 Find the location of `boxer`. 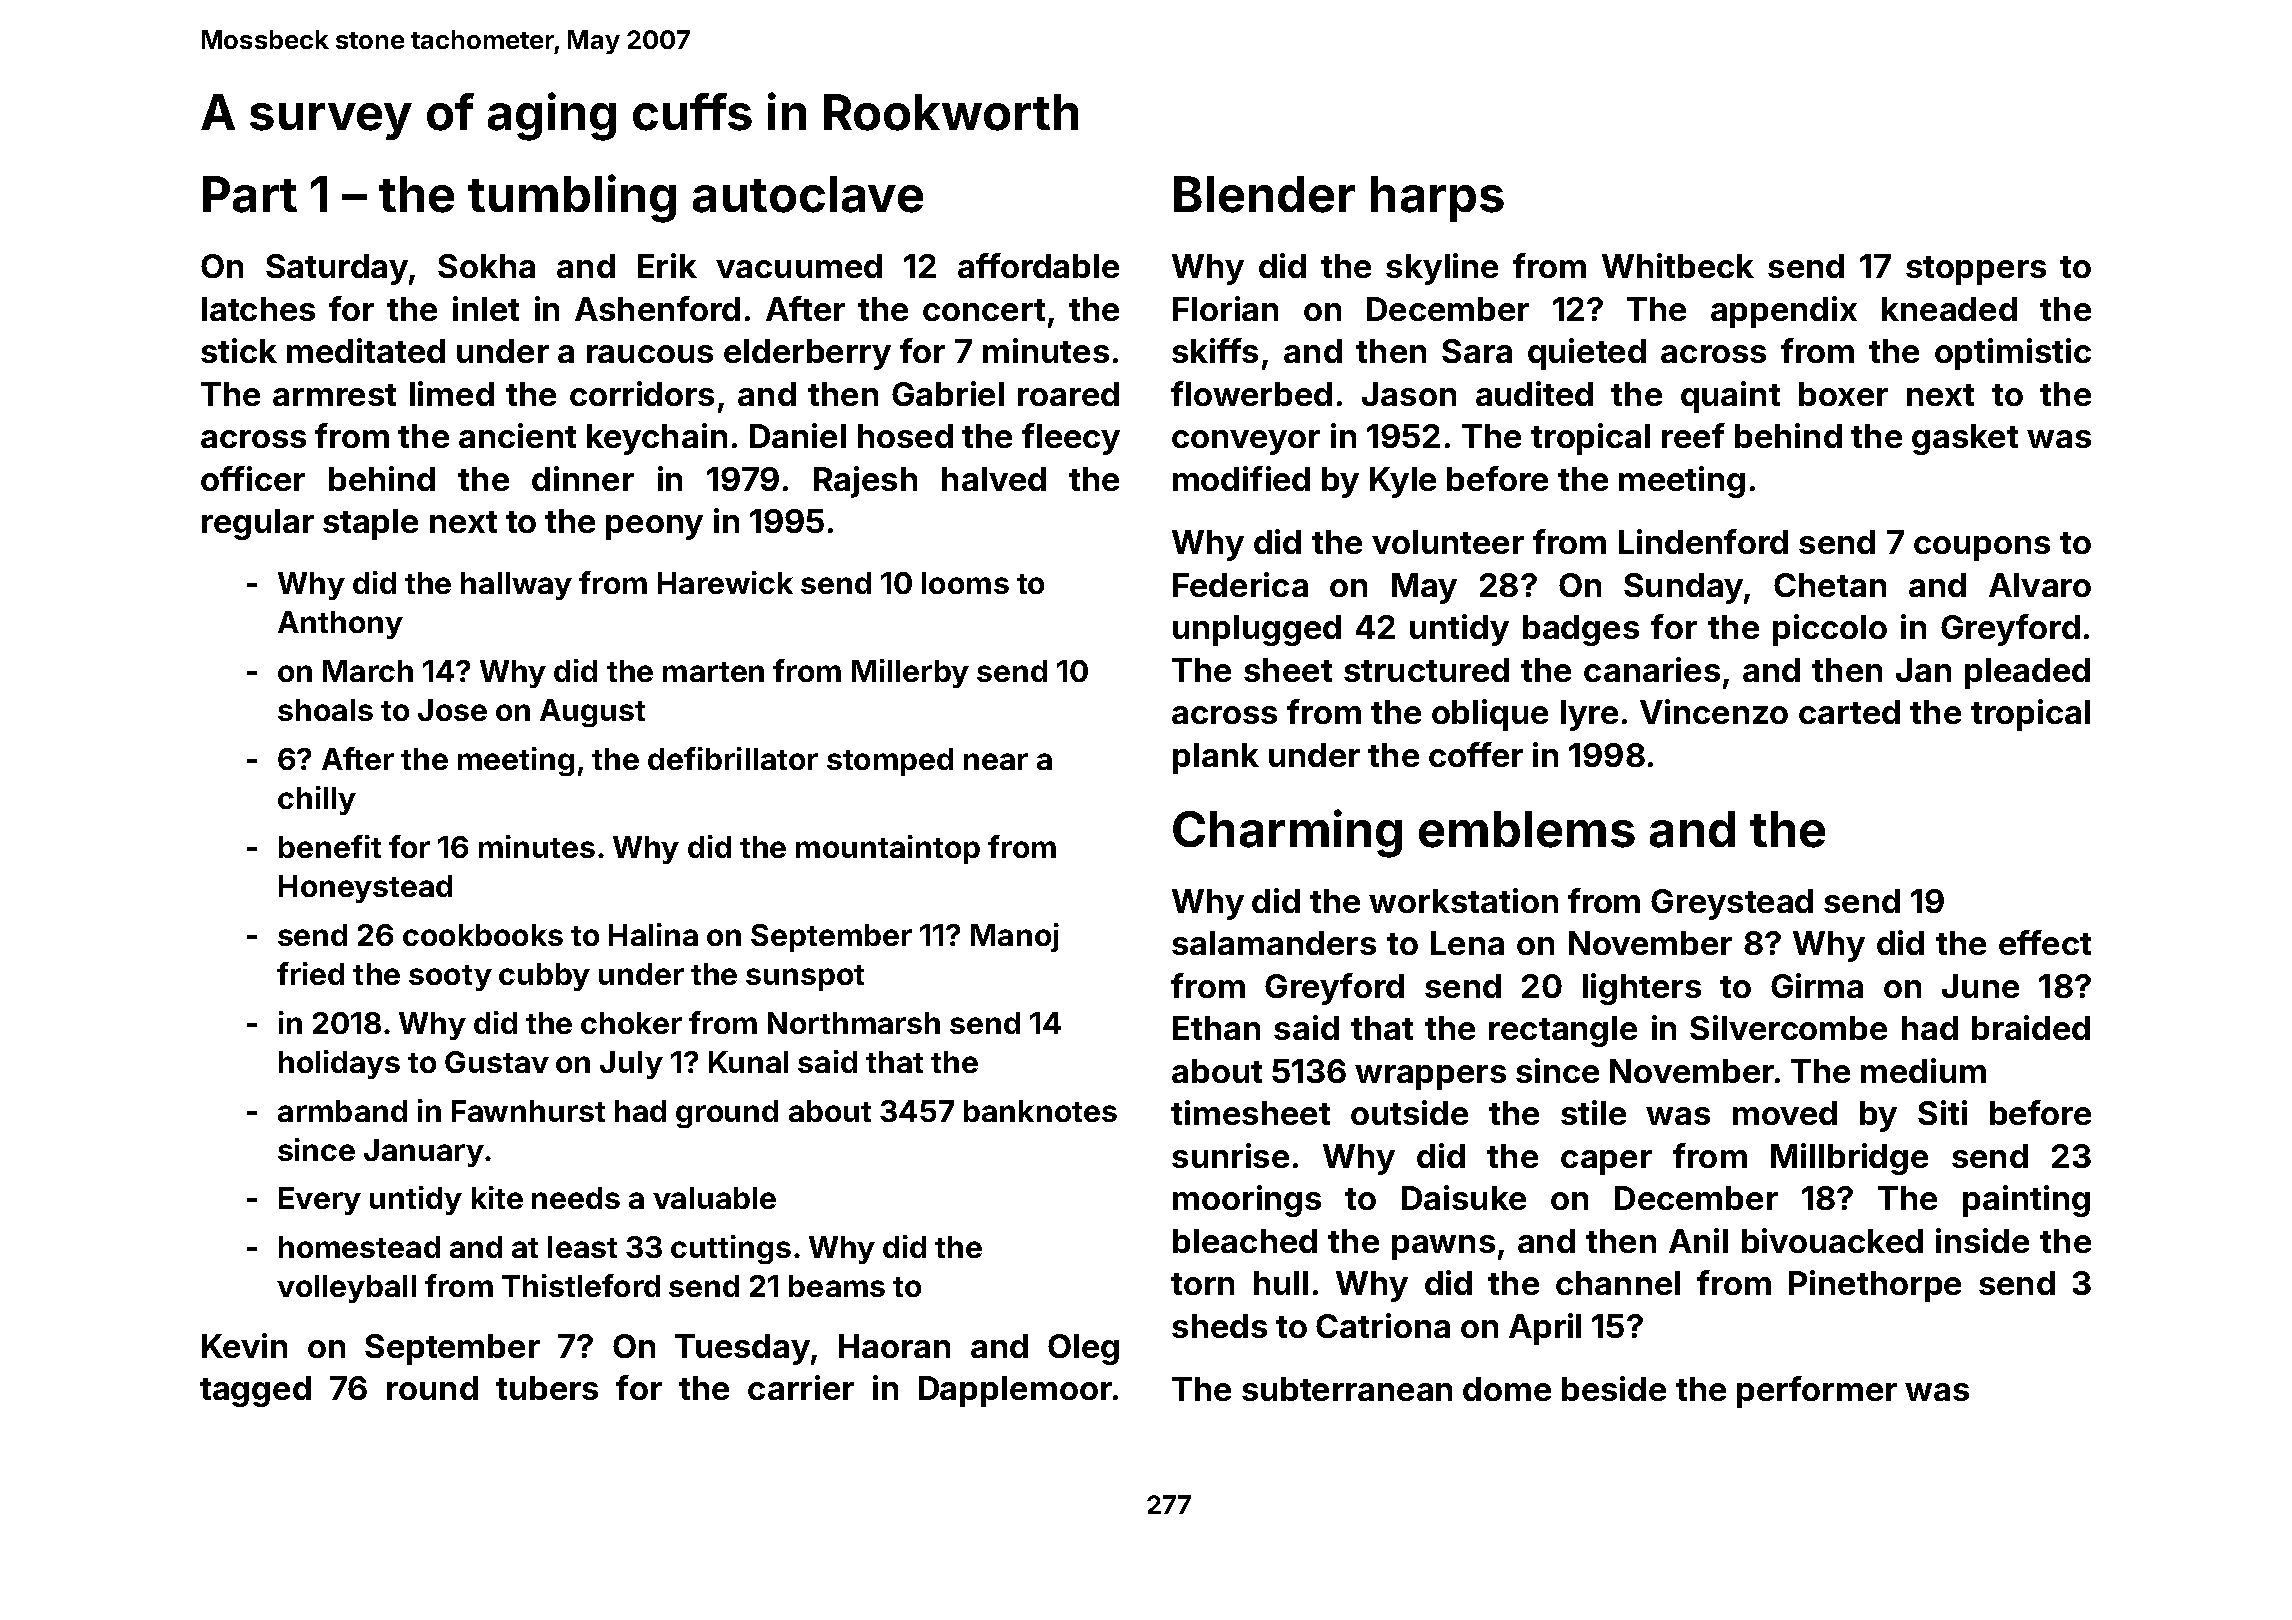

boxer is located at coordinates (1843, 394).
